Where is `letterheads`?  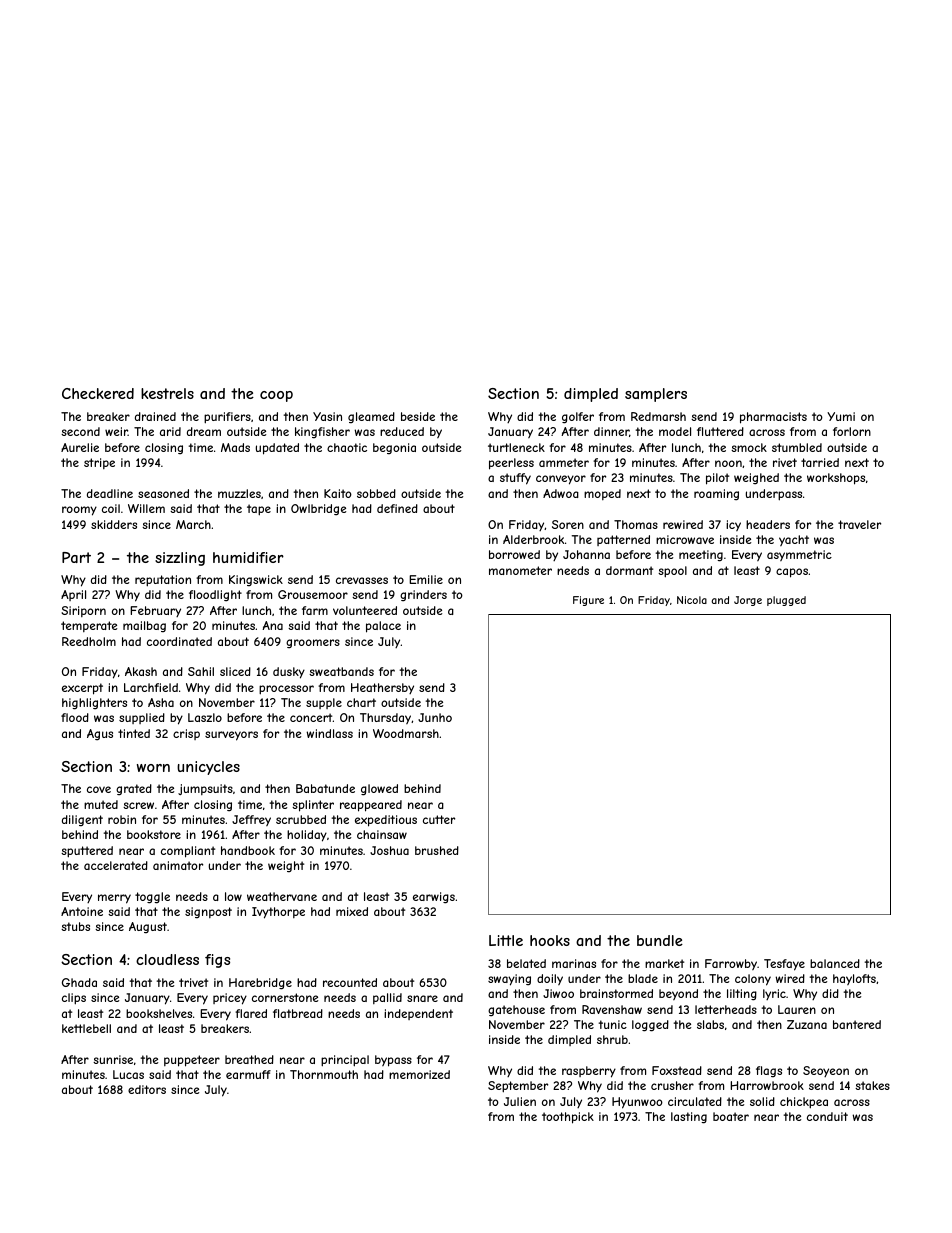 letterheads is located at coordinates (726, 1009).
